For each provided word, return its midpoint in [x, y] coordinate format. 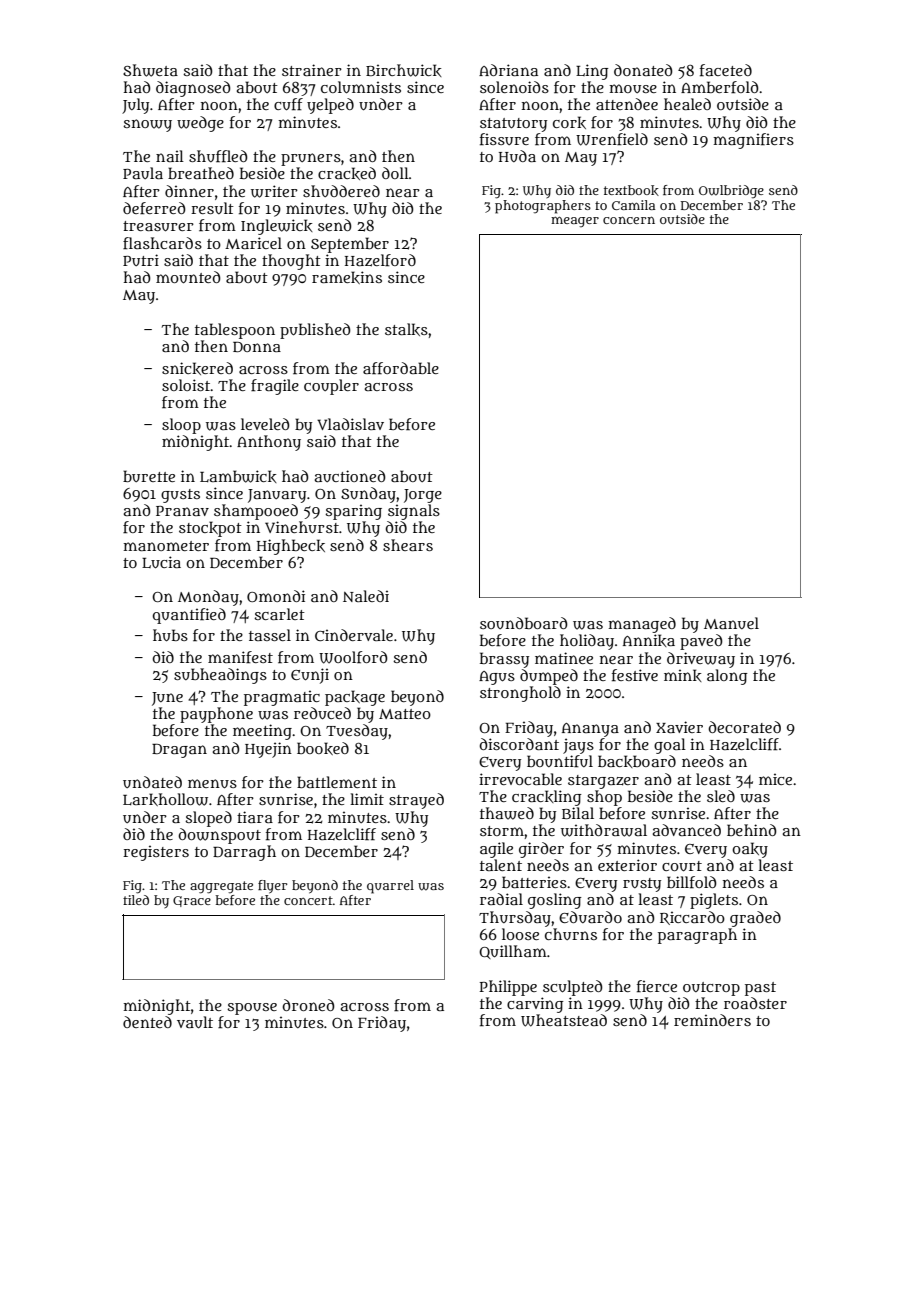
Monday [208, 598]
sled [721, 796]
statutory [513, 125]
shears [408, 545]
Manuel [731, 623]
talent [501, 865]
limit [367, 799]
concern [629, 220]
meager [575, 221]
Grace [192, 901]
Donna [257, 347]
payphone [216, 715]
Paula [143, 173]
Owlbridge [731, 191]
